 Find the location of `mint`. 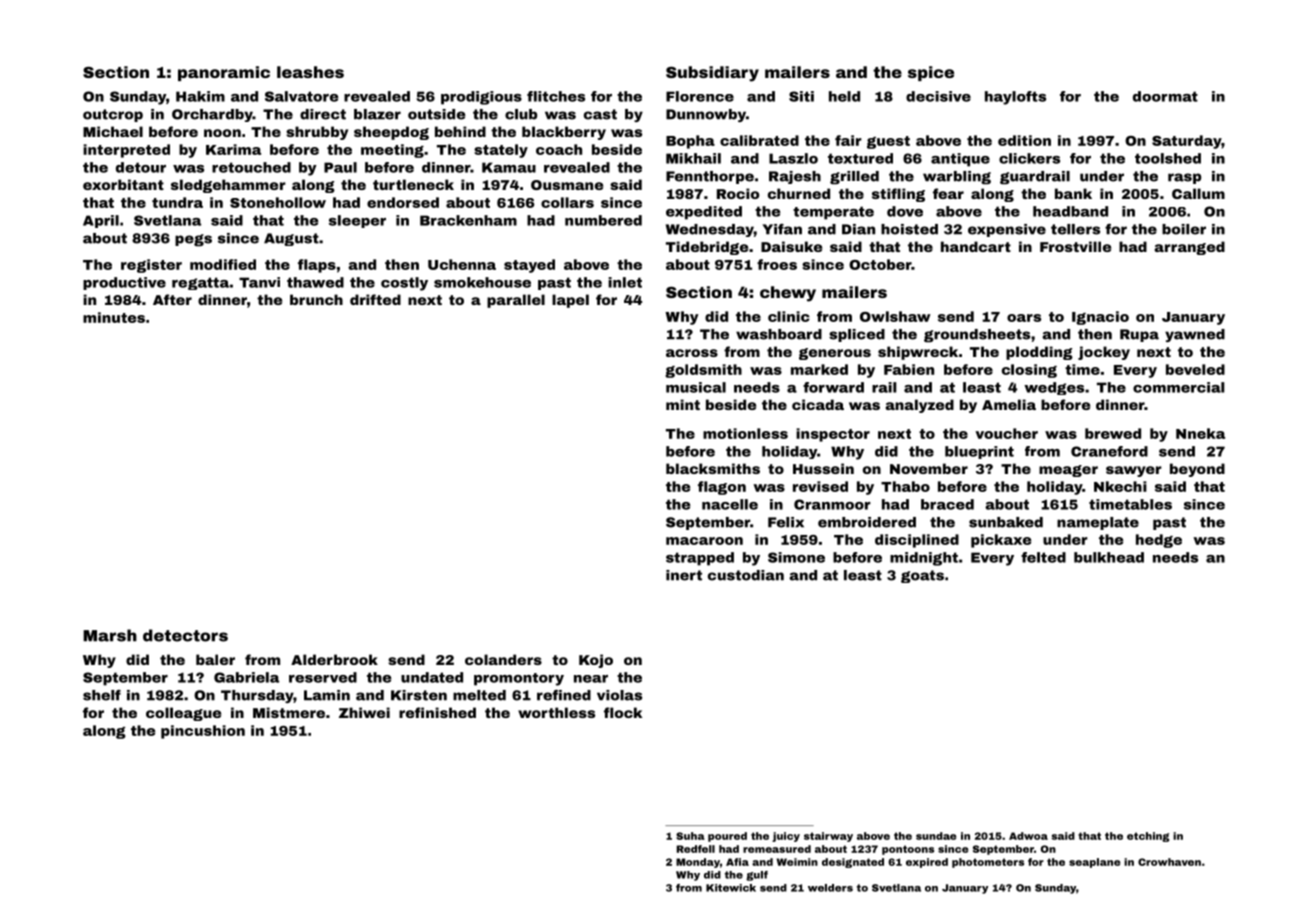

mint is located at coordinates (683, 404).
